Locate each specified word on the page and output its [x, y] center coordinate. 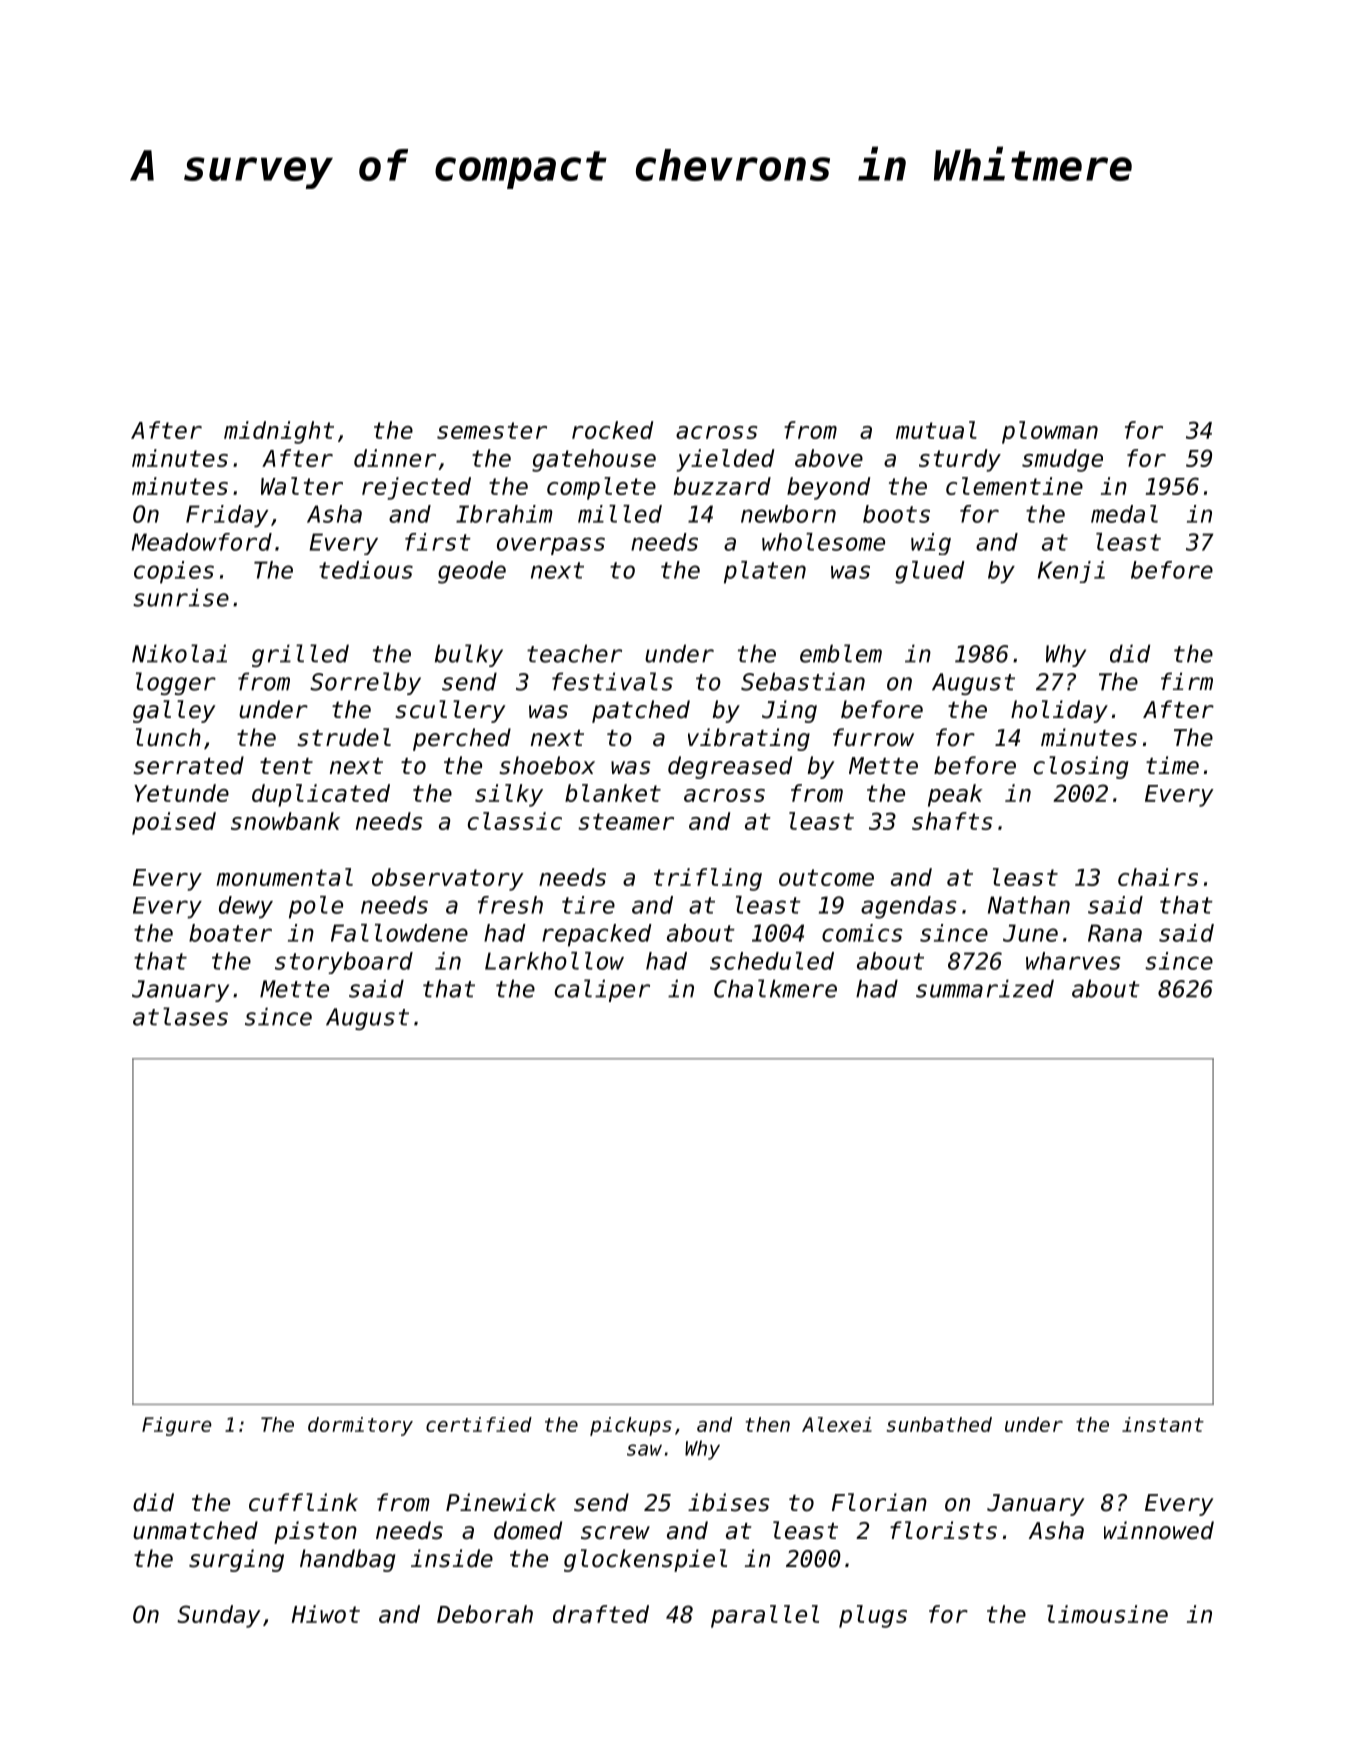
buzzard [722, 486]
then [768, 1424]
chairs [1158, 877]
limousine [1107, 1614]
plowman [1050, 432]
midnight [279, 432]
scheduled [772, 961]
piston [315, 1532]
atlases [180, 1016]
